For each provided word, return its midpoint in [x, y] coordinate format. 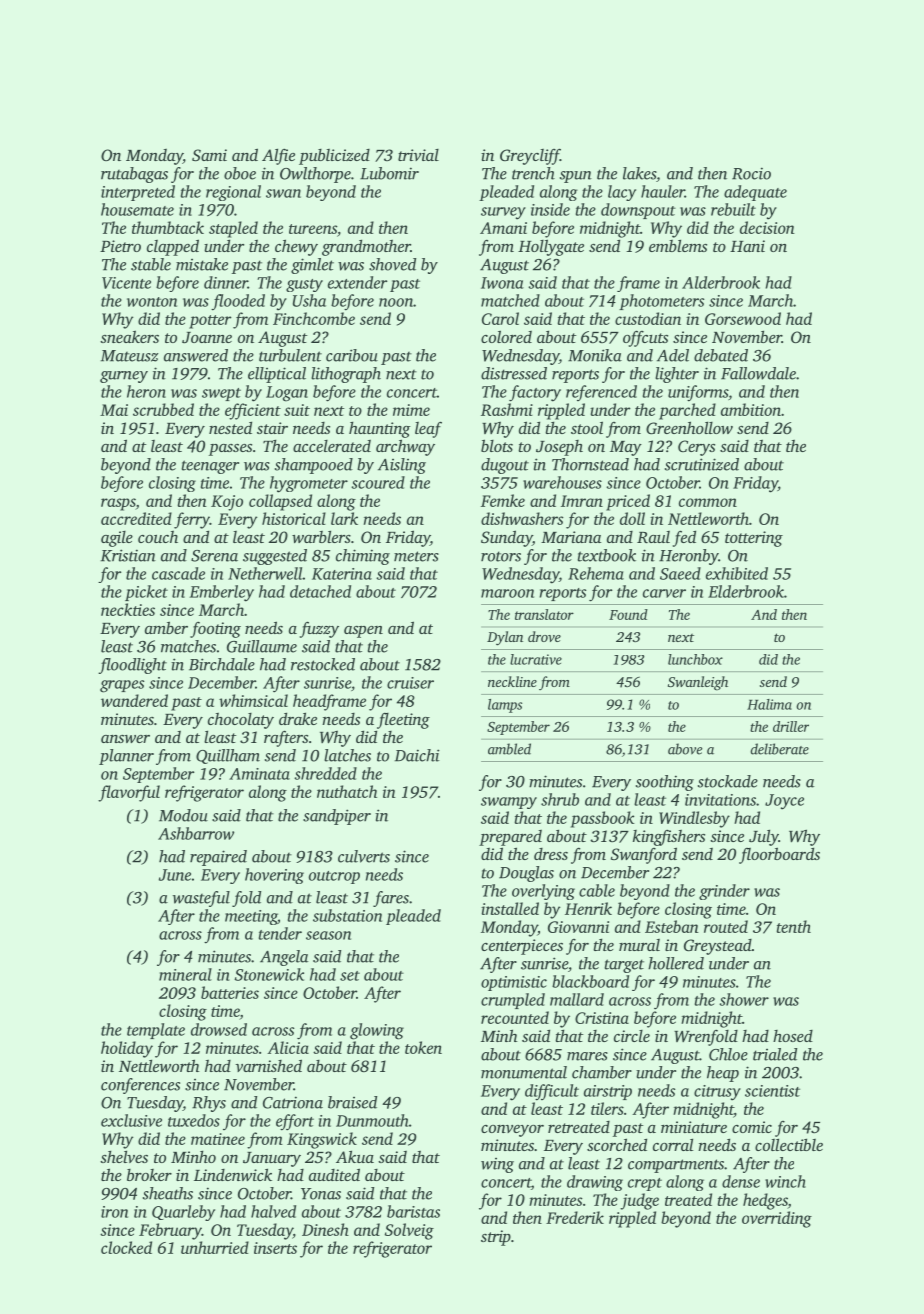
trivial [418, 155]
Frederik [575, 1217]
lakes [639, 173]
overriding [777, 1219]
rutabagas [134, 175]
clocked [126, 1247]
